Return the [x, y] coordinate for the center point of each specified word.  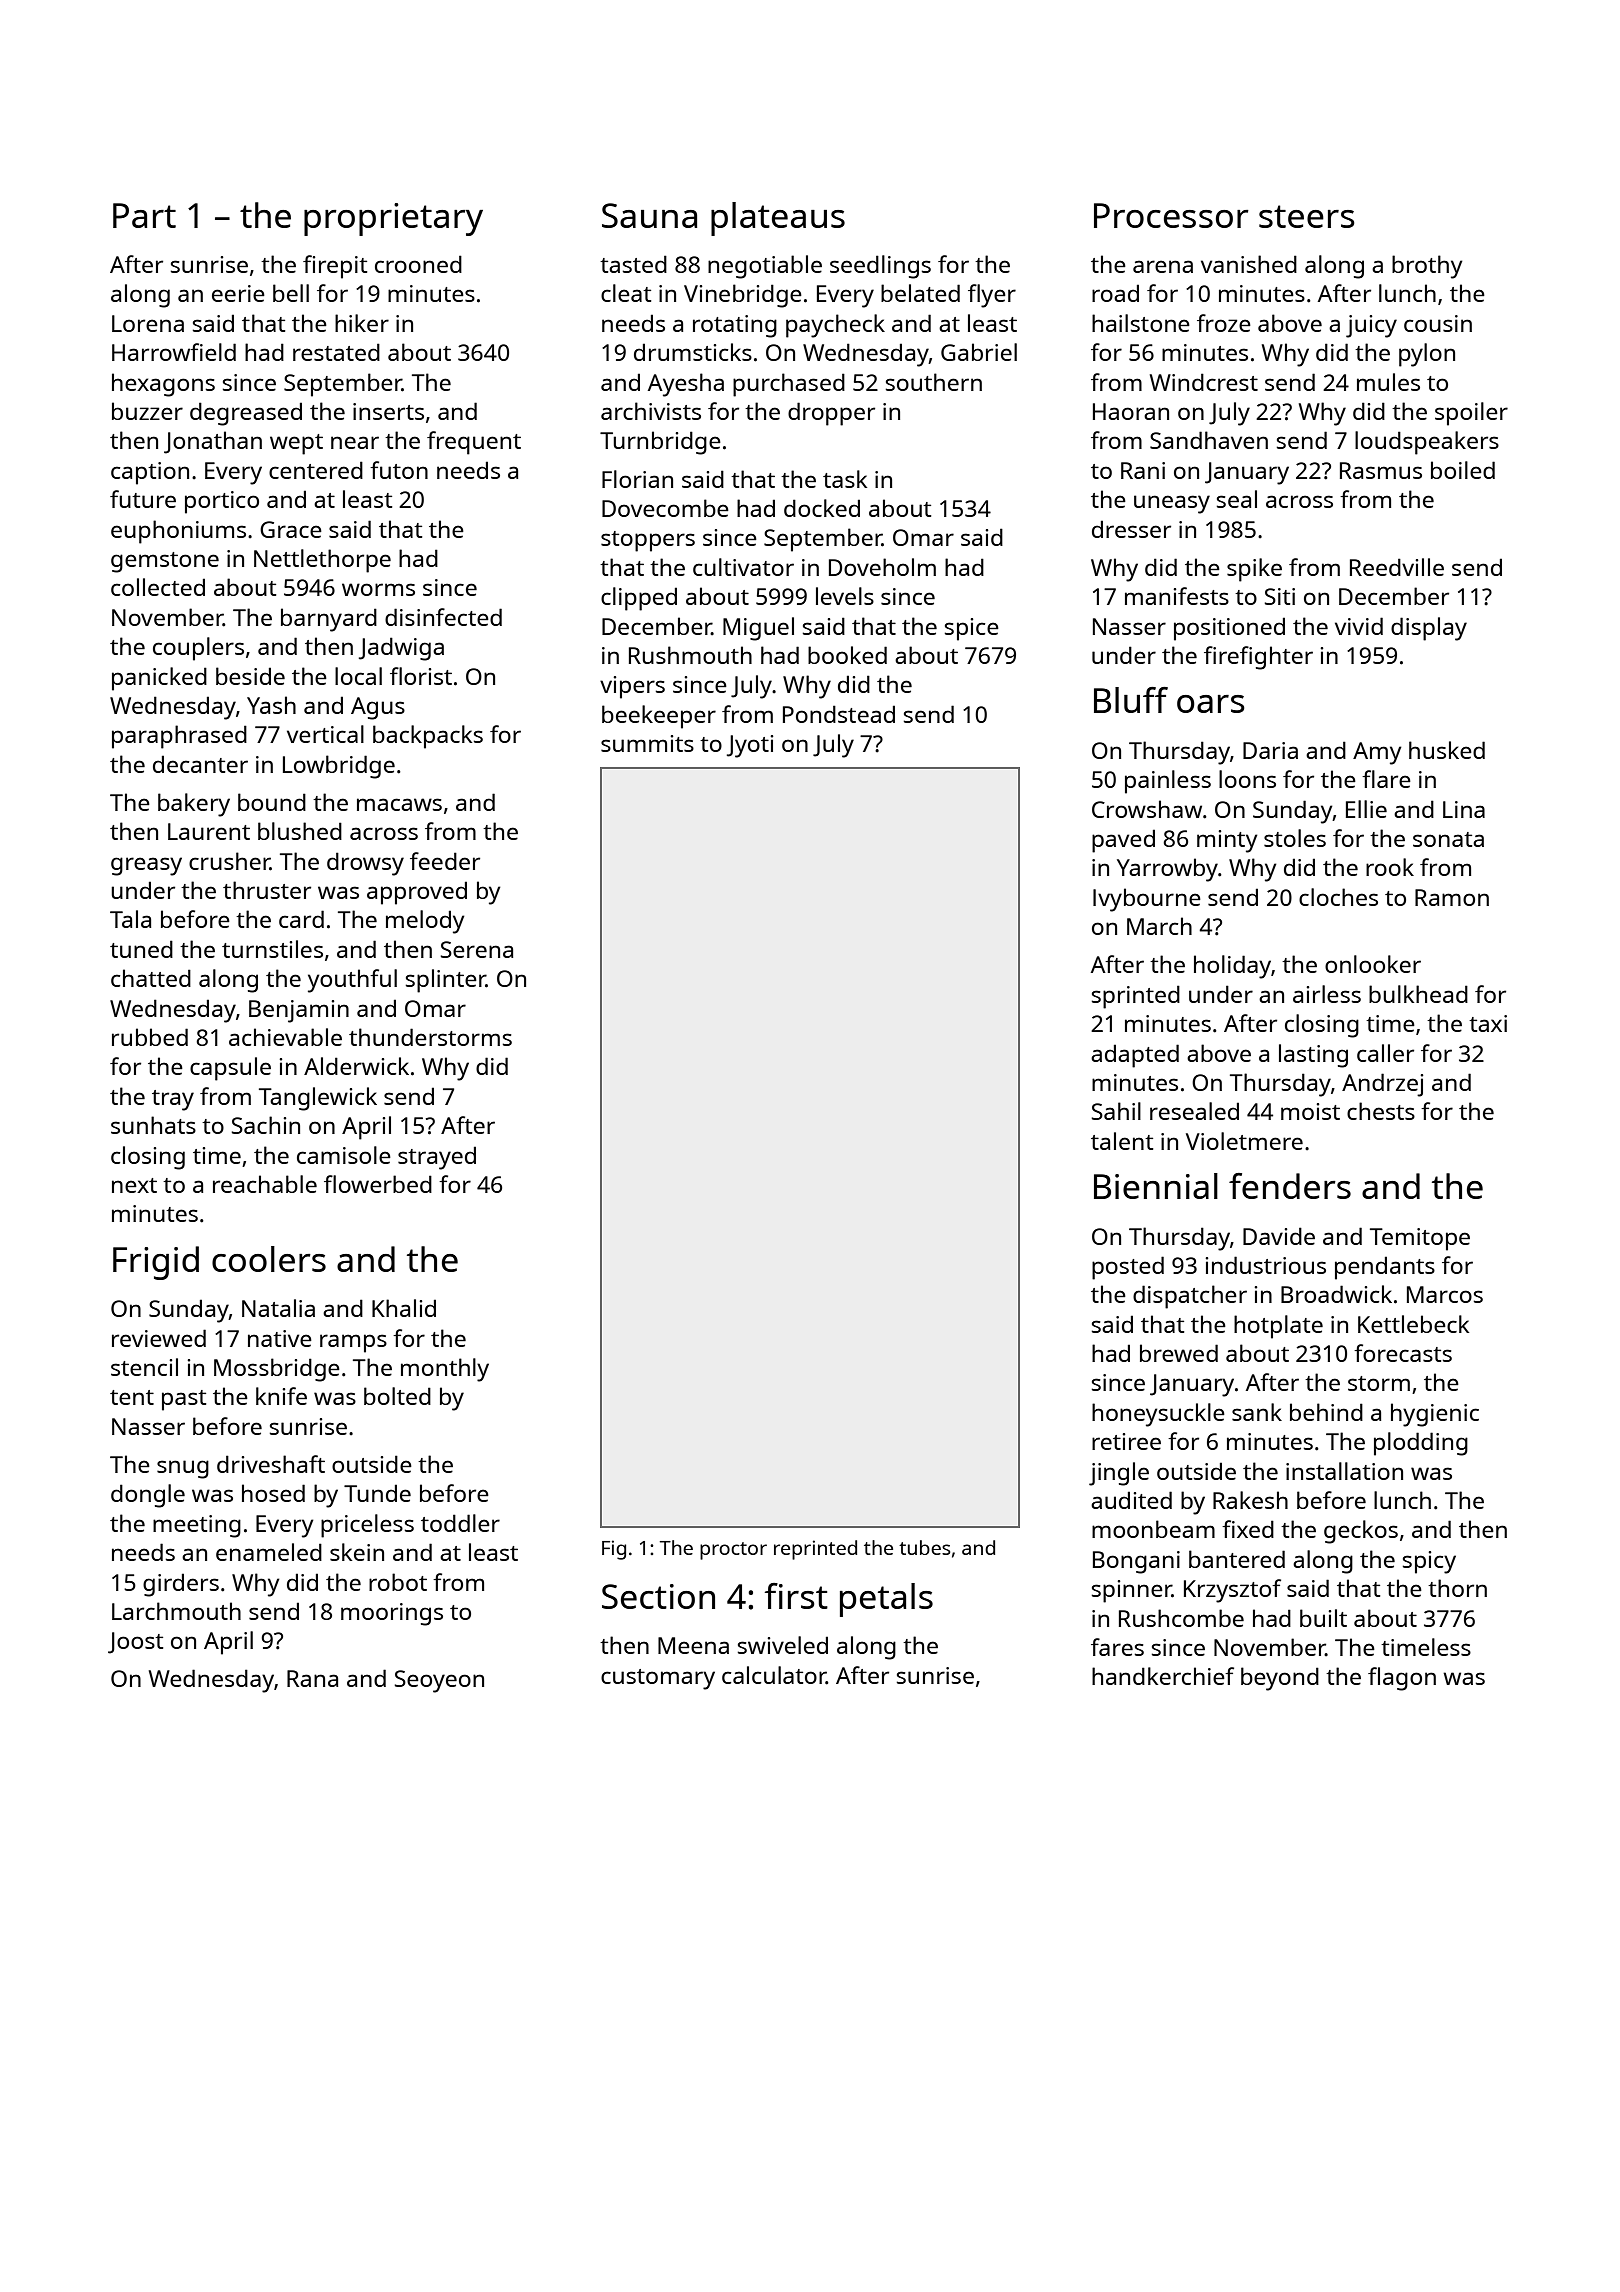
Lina [1464, 809]
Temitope [1420, 1239]
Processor [1171, 215]
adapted [1135, 1056]
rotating [735, 326]
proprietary [393, 219]
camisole [344, 1155]
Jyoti [750, 746]
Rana [312, 1678]
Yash [271, 705]
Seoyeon [439, 1681]
